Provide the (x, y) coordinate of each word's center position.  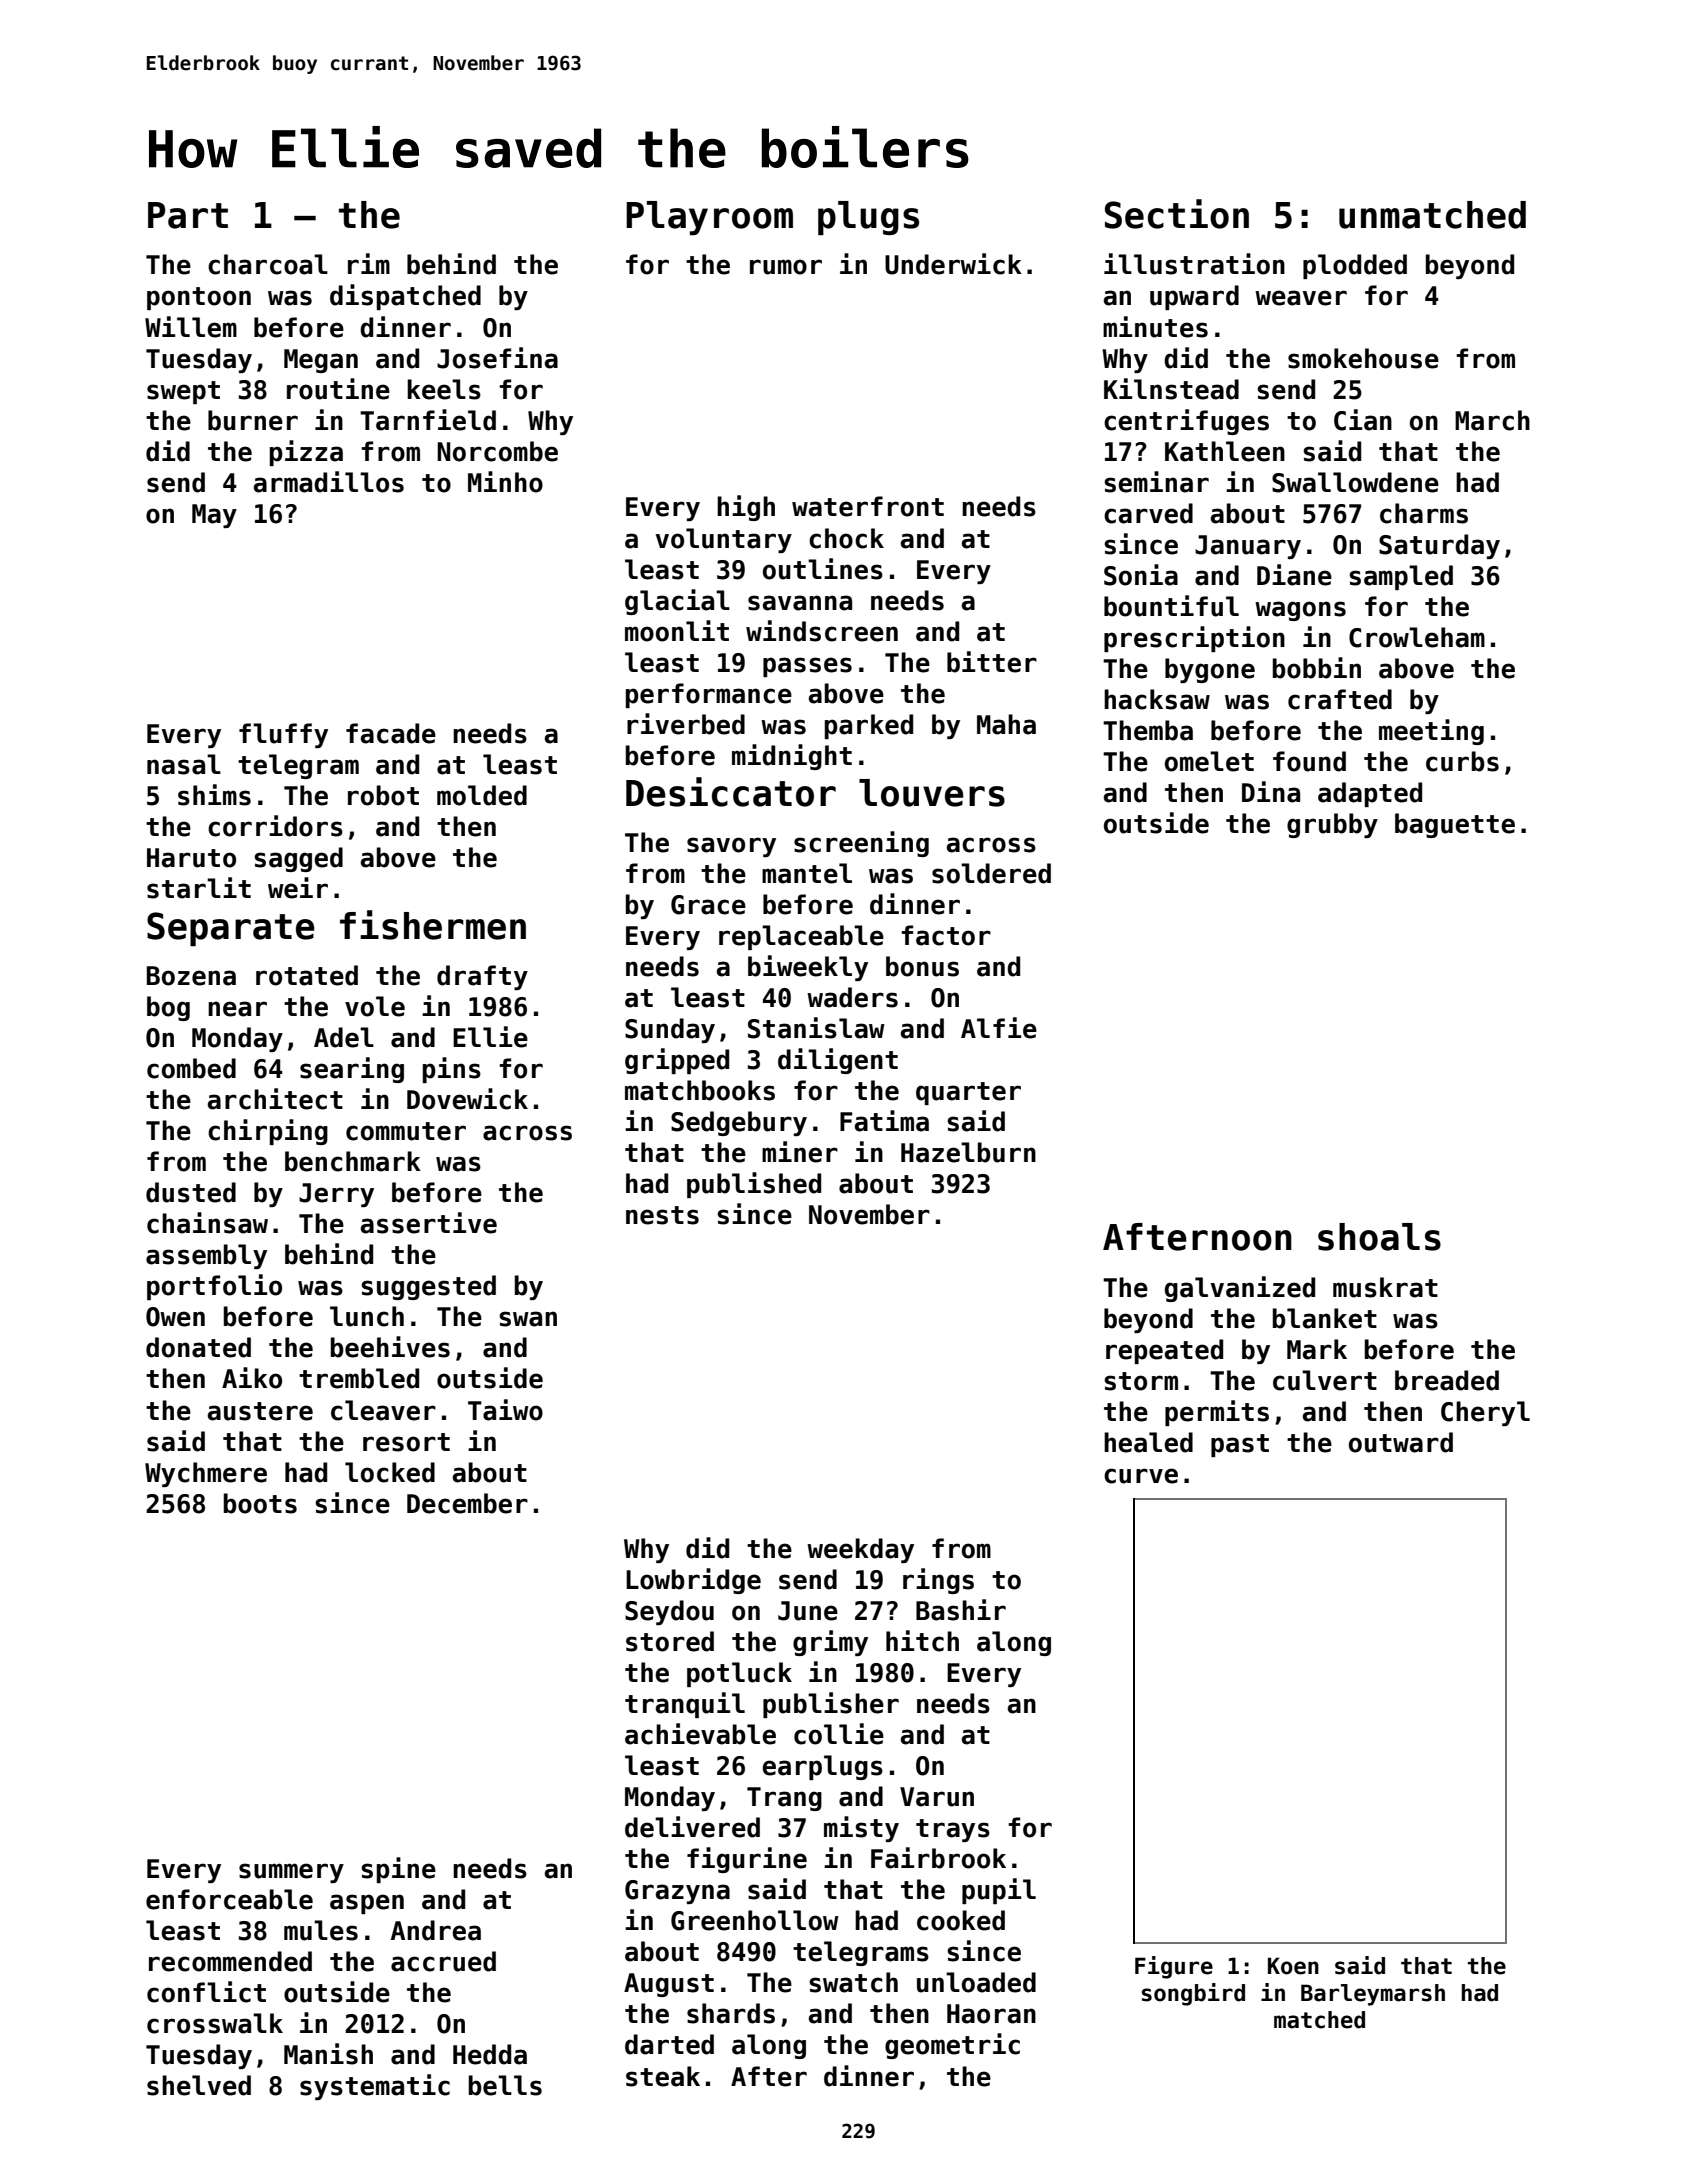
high (746, 508)
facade (391, 733)
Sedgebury (739, 1123)
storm (1141, 1381)
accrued (443, 1961)
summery (291, 1873)
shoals (1379, 1237)
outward (1401, 1442)
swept (183, 392)
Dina (1271, 792)
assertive (429, 1223)
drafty (482, 977)
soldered (991, 873)
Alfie (999, 1028)
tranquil (685, 1705)
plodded (1355, 266)
